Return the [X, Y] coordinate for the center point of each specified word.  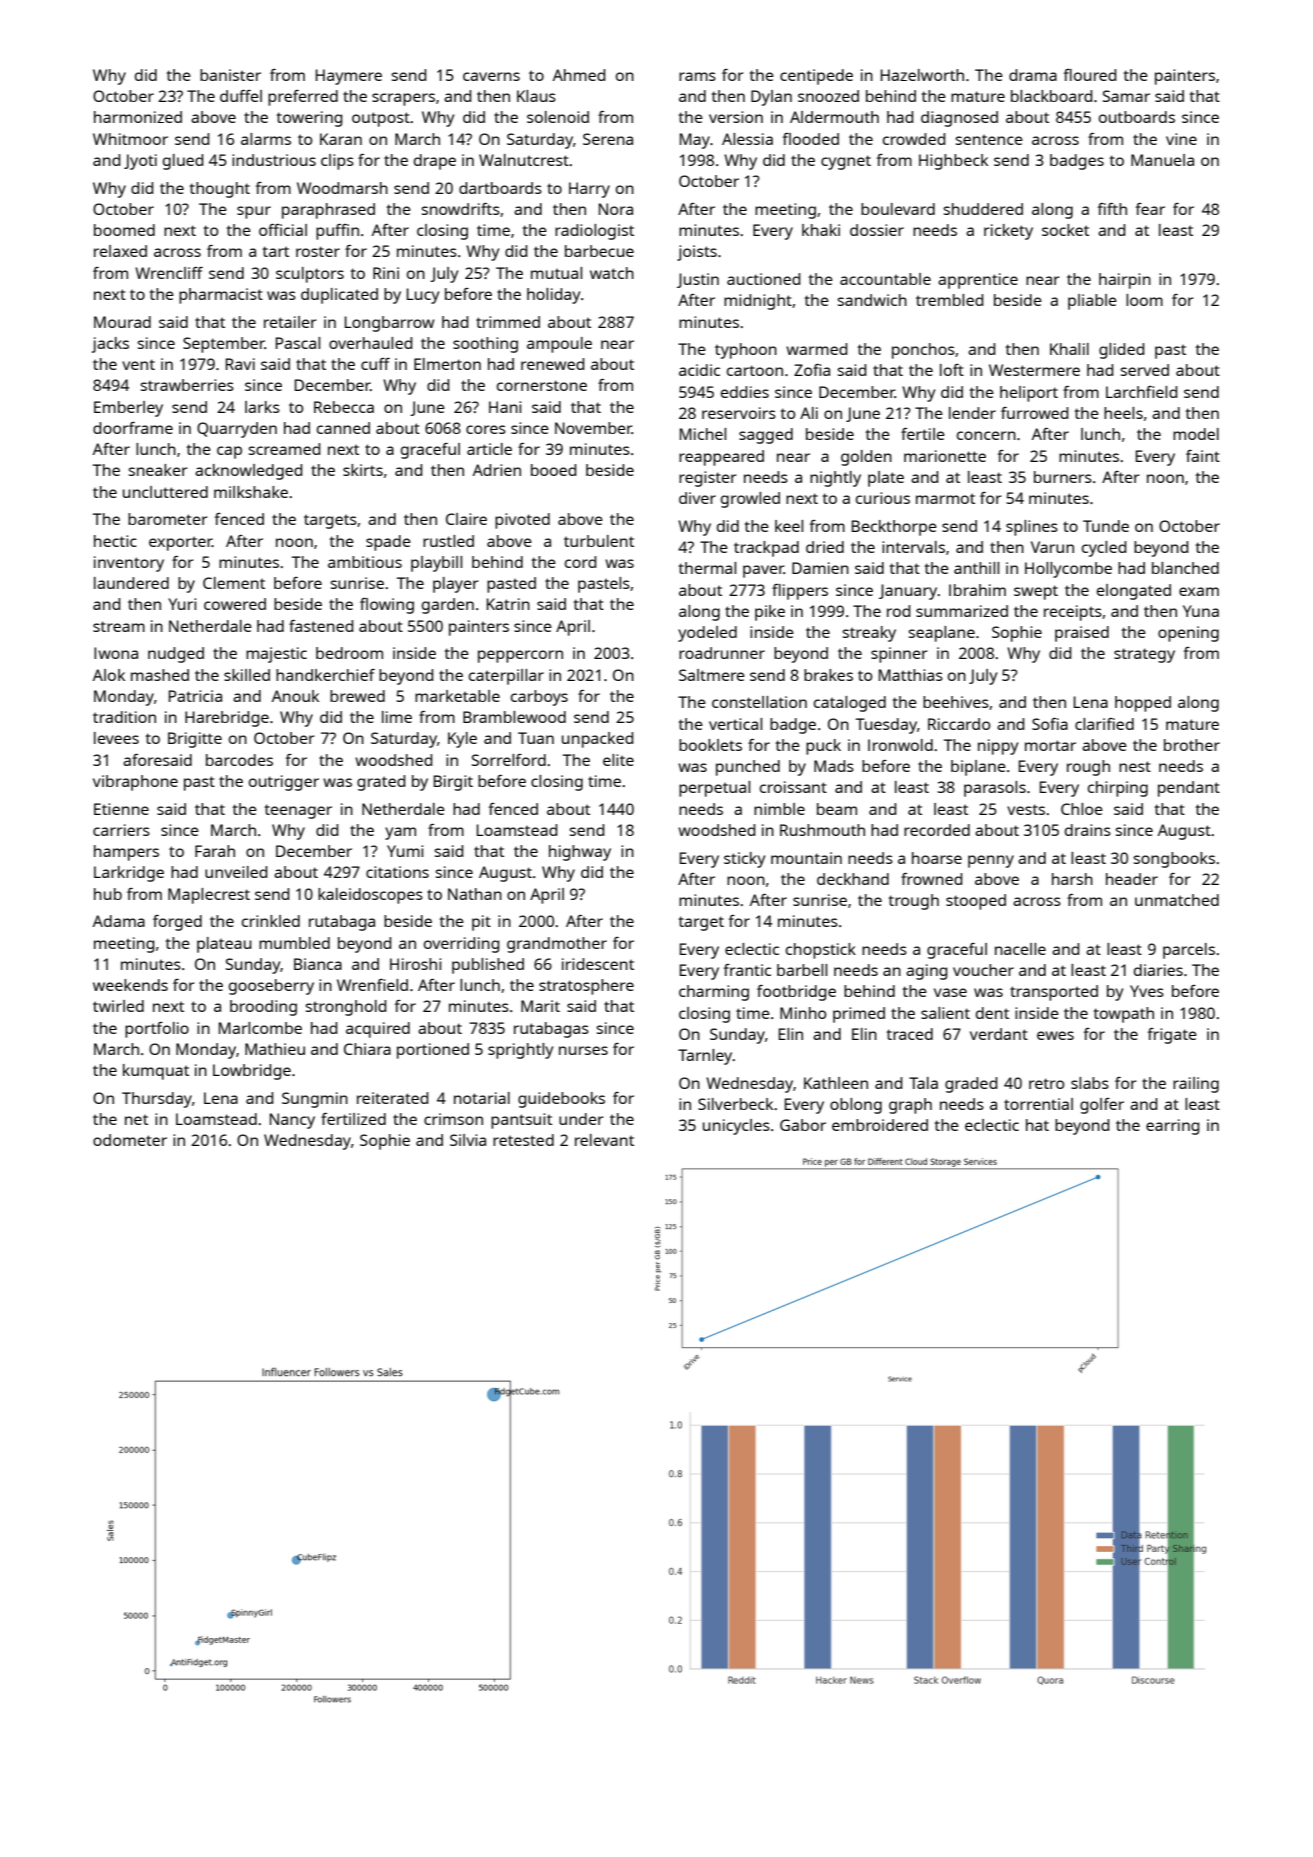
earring [1172, 1127]
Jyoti [140, 162]
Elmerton [447, 364]
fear [1150, 209]
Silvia [468, 1140]
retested [523, 1140]
